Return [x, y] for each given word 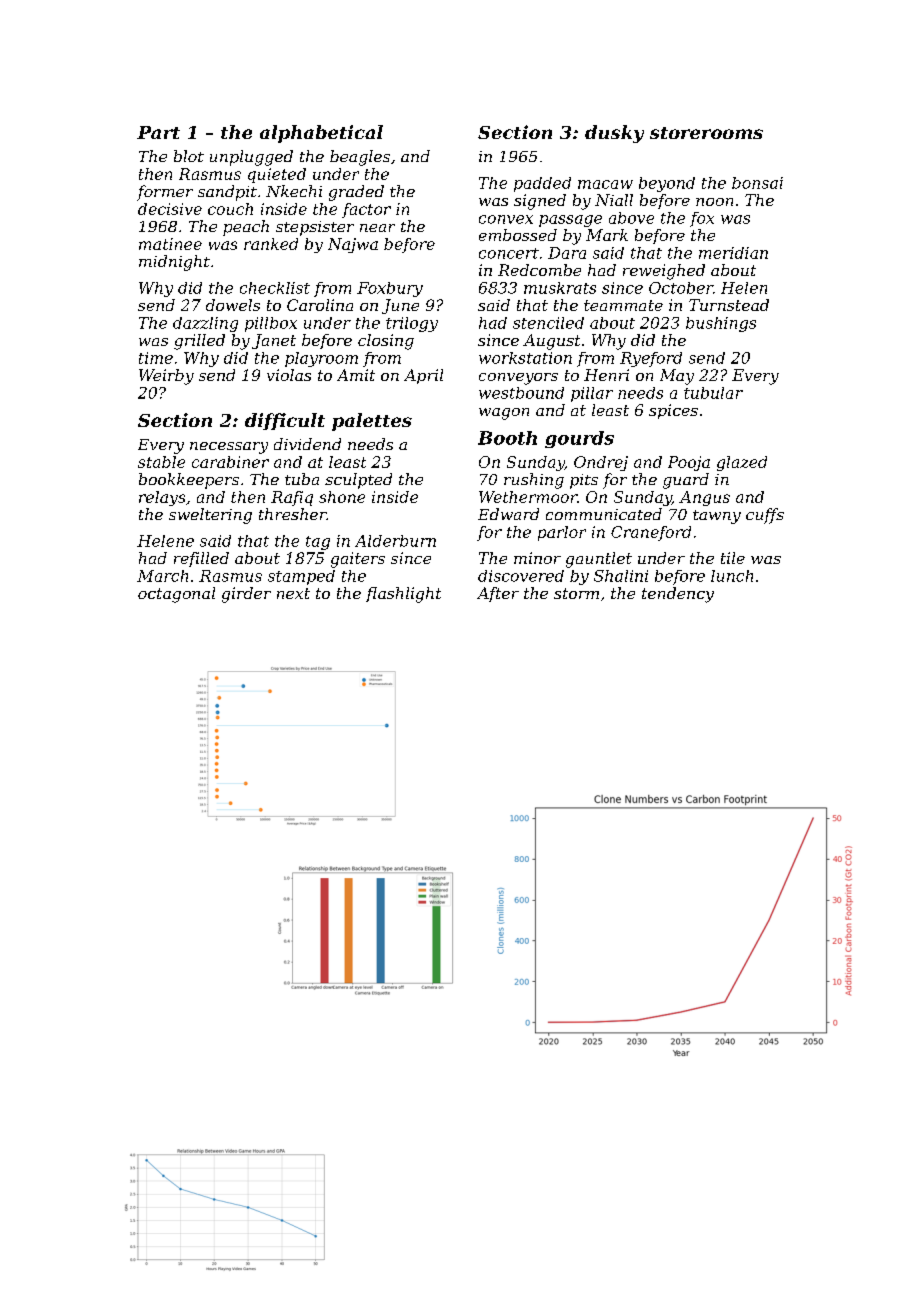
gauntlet [599, 560]
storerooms [706, 133]
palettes [372, 422]
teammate [623, 305]
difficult [285, 421]
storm [576, 593]
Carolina [320, 305]
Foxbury [390, 289]
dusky [614, 134]
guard [686, 481]
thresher [292, 514]
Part [158, 132]
